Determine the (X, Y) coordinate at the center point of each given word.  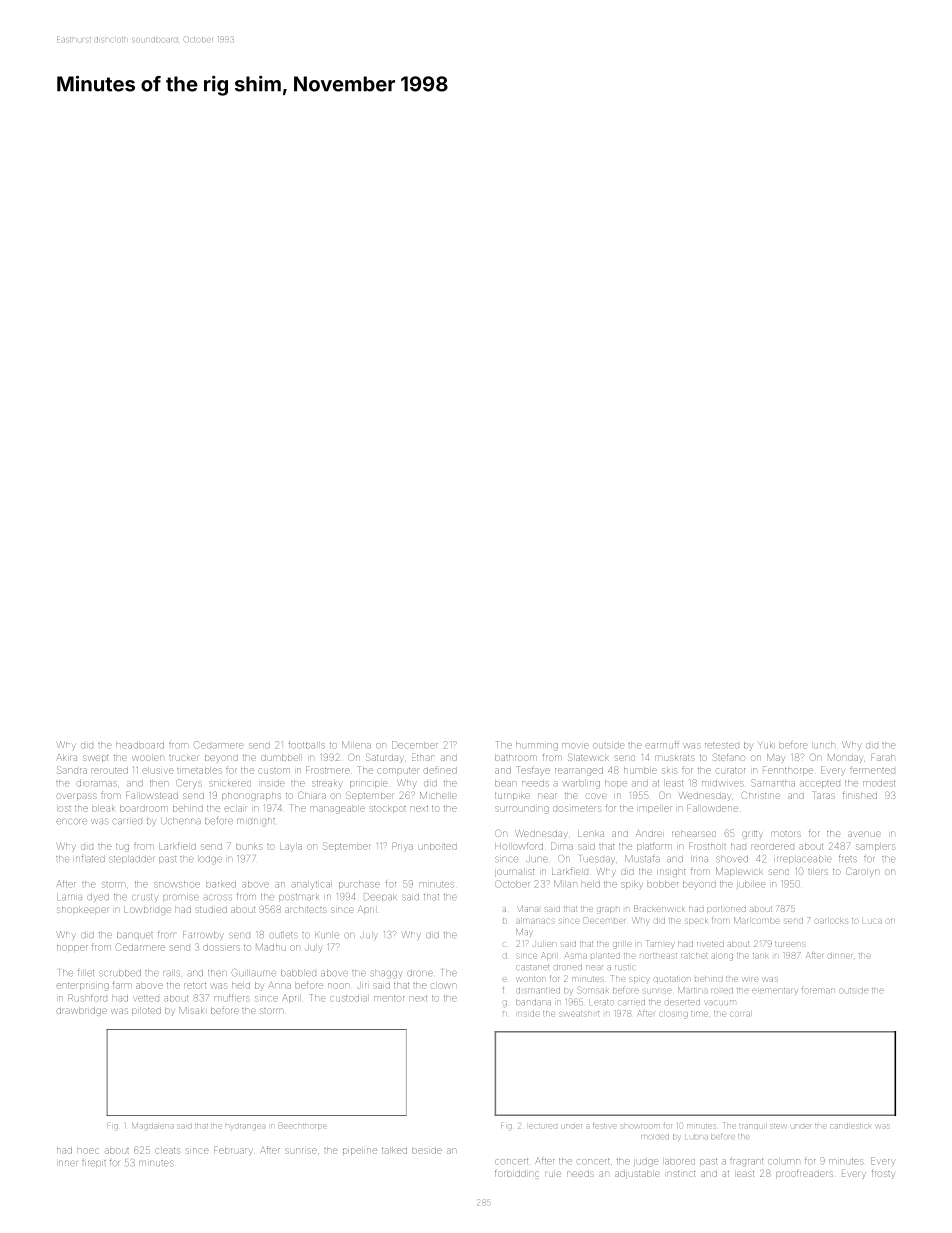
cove (596, 796)
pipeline (360, 1151)
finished (860, 796)
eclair (235, 809)
